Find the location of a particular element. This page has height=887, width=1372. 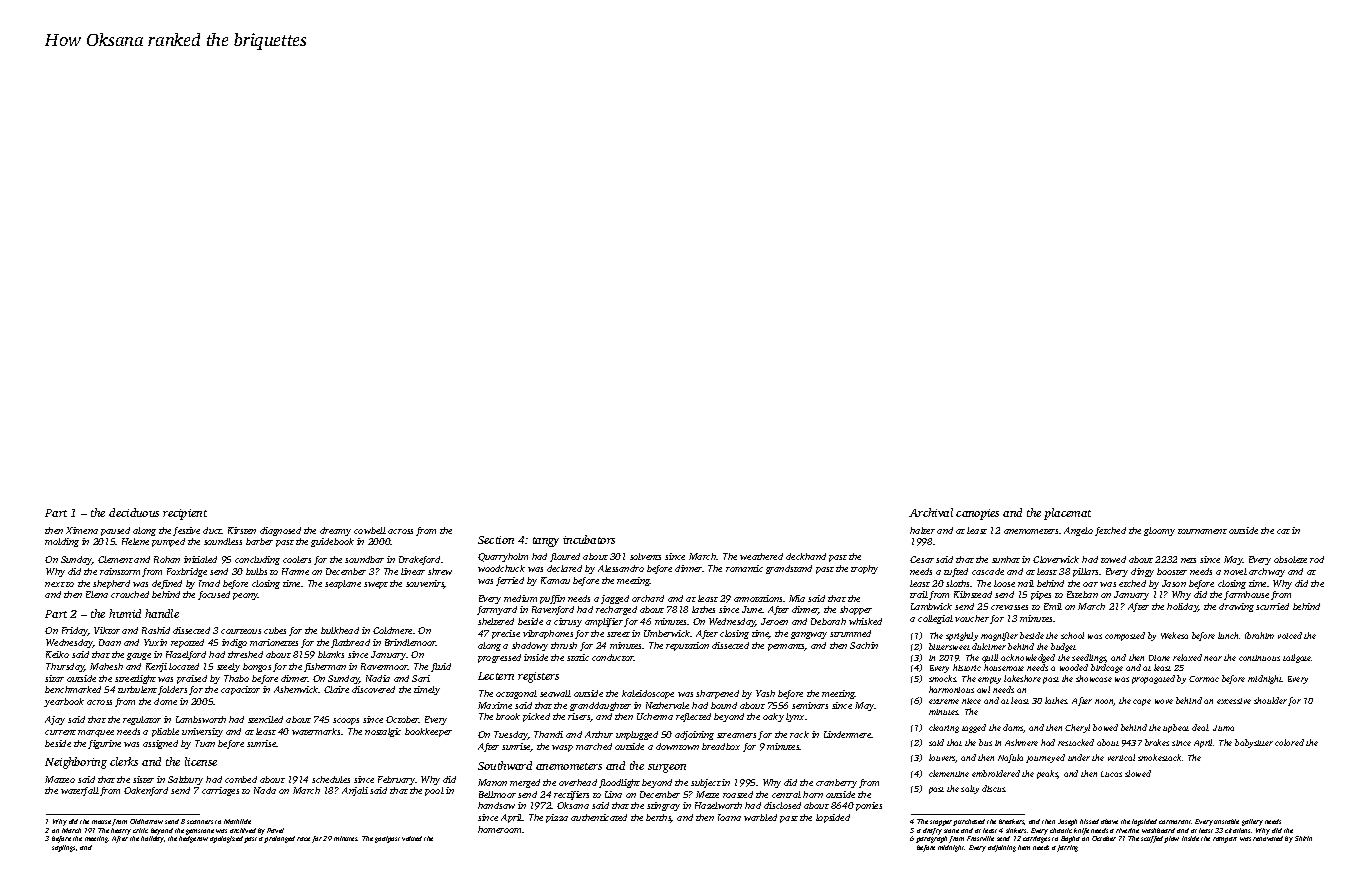

crouched is located at coordinates (130, 594).
